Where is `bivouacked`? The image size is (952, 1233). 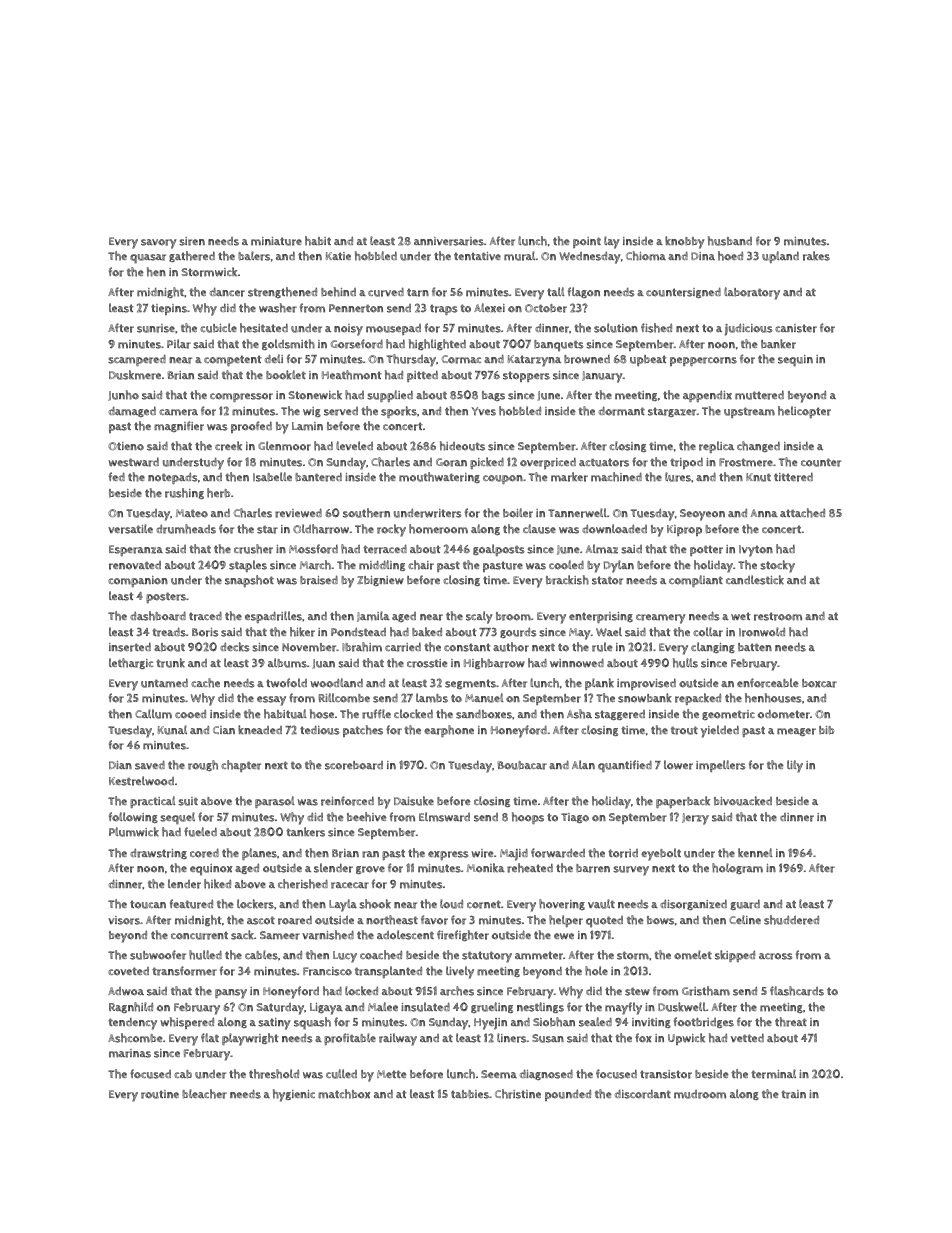 bivouacked is located at coordinates (743, 801).
